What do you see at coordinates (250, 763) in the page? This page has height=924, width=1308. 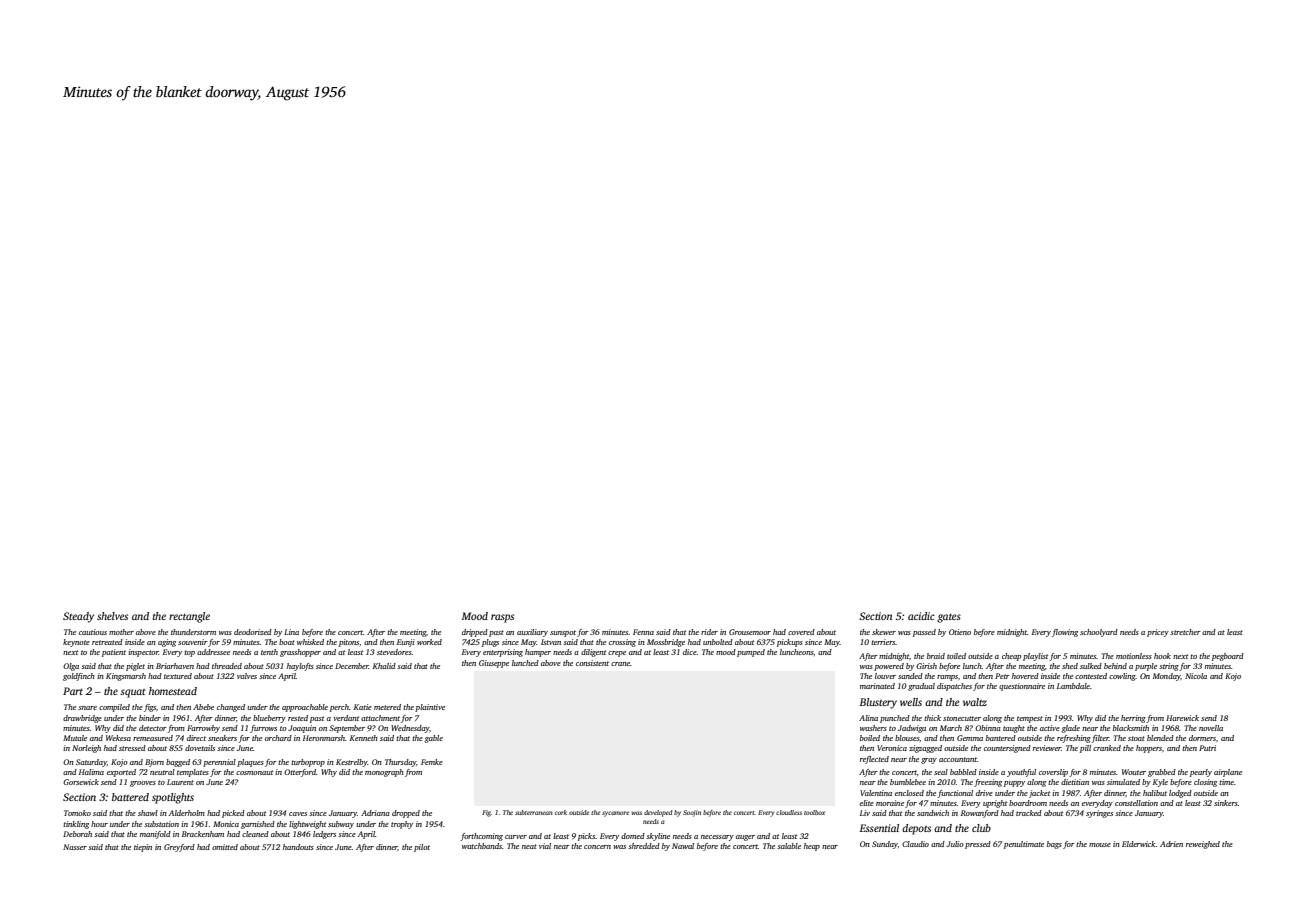 I see `plaques` at bounding box center [250, 763].
